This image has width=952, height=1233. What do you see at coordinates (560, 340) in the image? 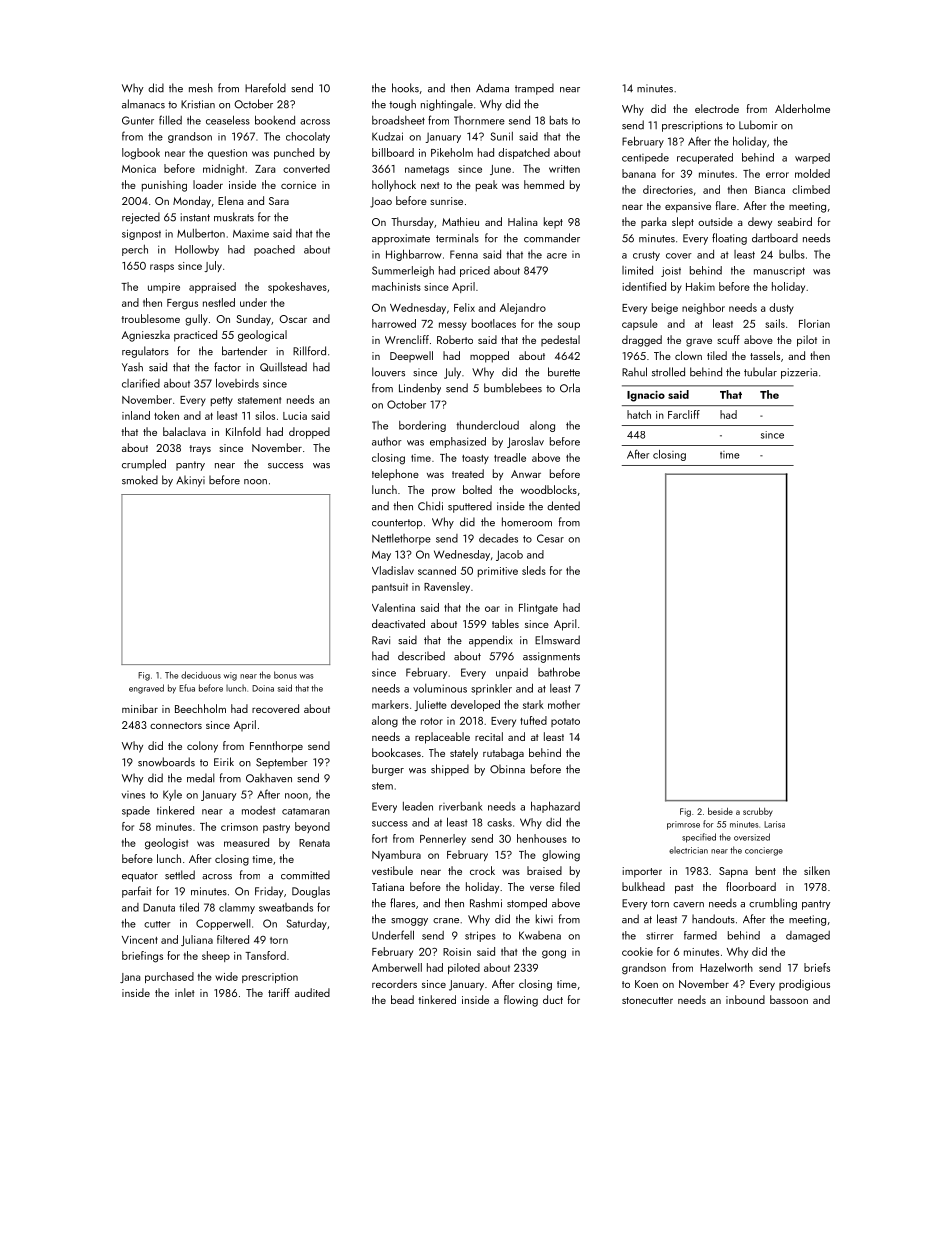
I see `pedestal` at bounding box center [560, 340].
